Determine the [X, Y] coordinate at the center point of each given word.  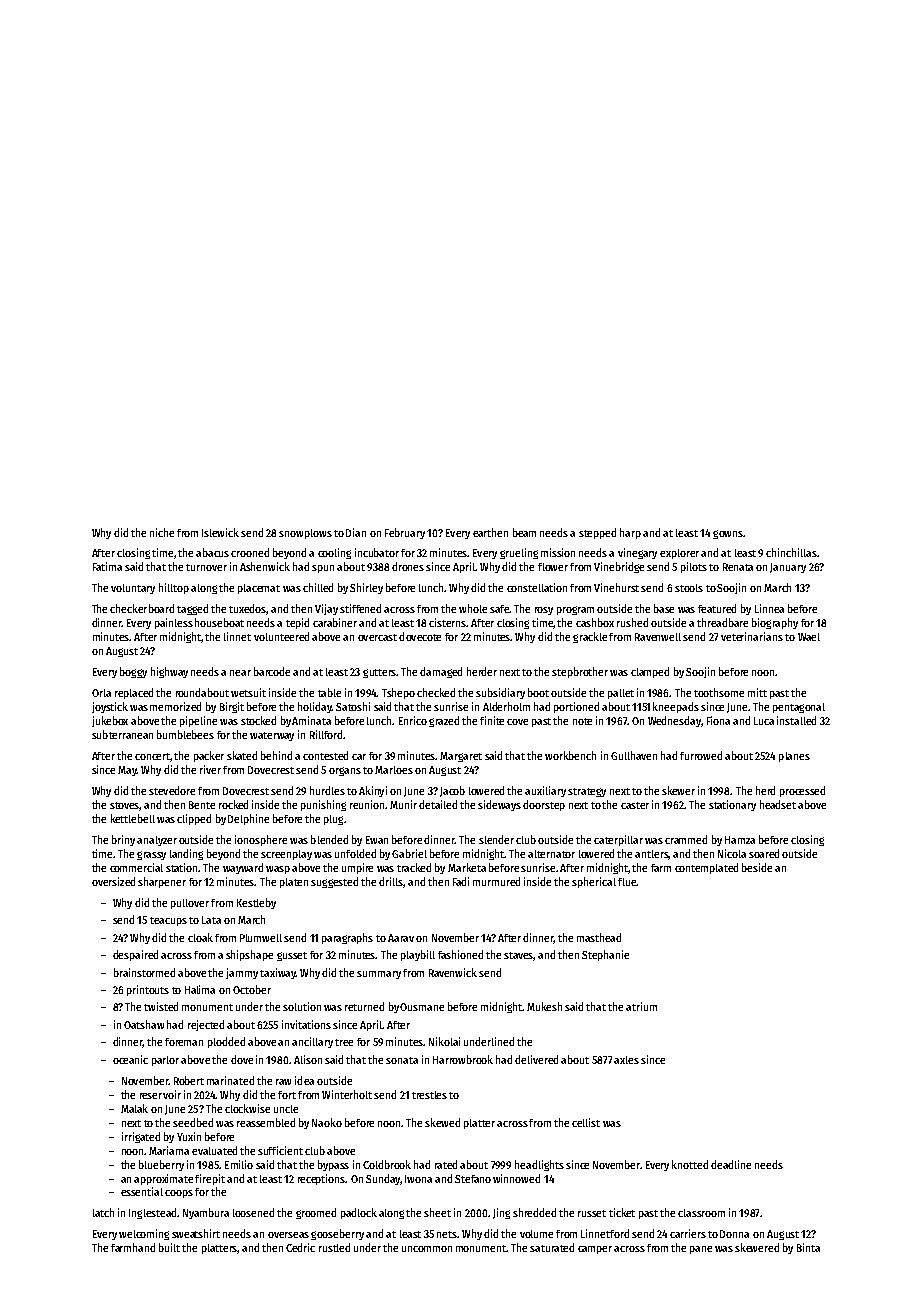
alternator [551, 854]
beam [524, 532]
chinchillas [791, 552]
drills [391, 881]
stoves [125, 806]
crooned [250, 552]
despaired [135, 955]
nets [447, 1234]
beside [757, 867]
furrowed [701, 755]
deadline [731, 1164]
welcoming [144, 1234]
